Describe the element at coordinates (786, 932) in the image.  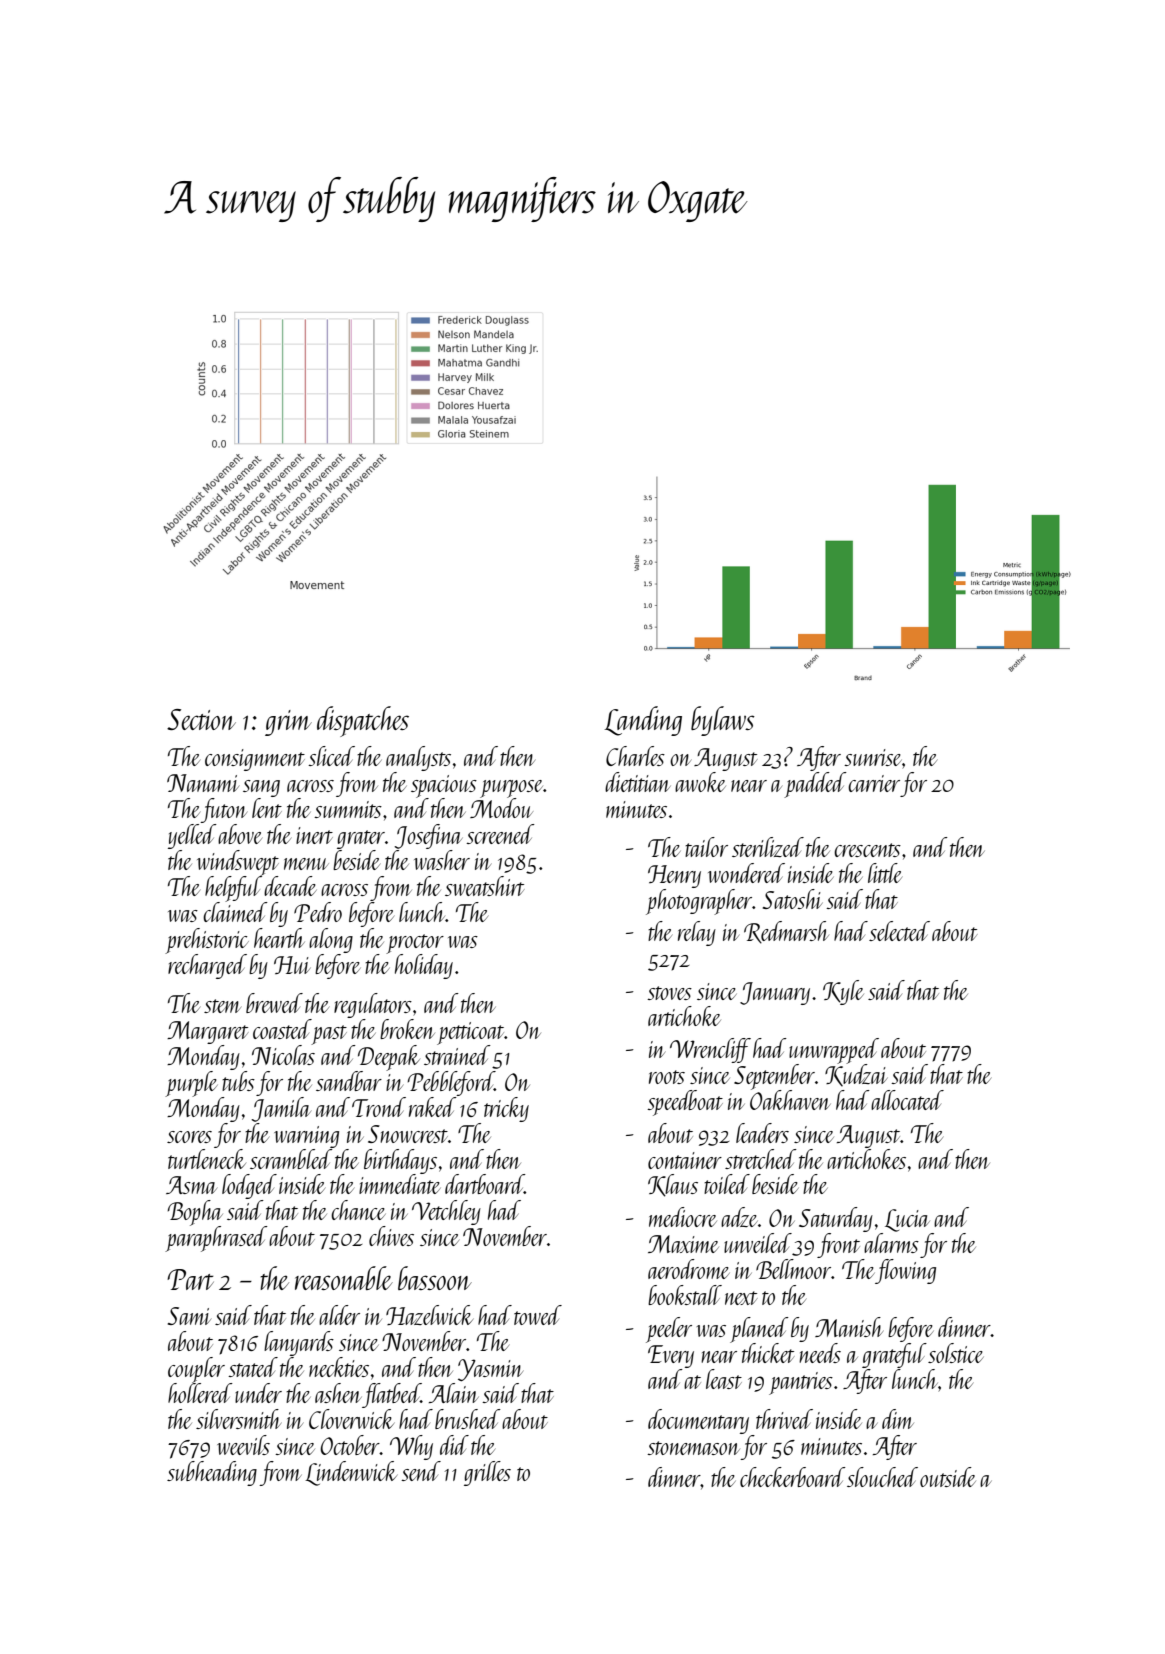
I see `Redmarsh` at that location.
